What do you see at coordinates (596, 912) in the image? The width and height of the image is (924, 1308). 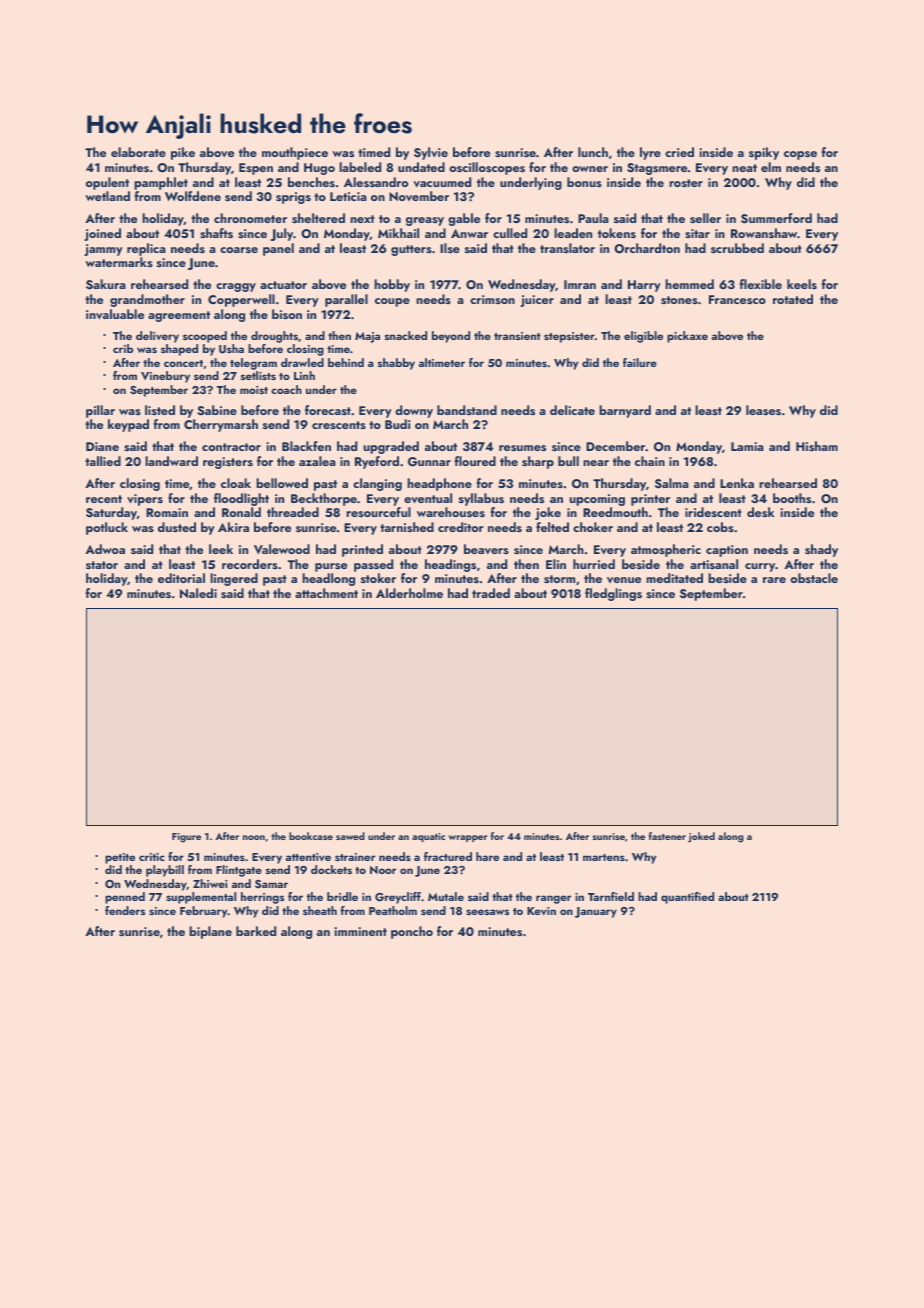 I see `January` at bounding box center [596, 912].
